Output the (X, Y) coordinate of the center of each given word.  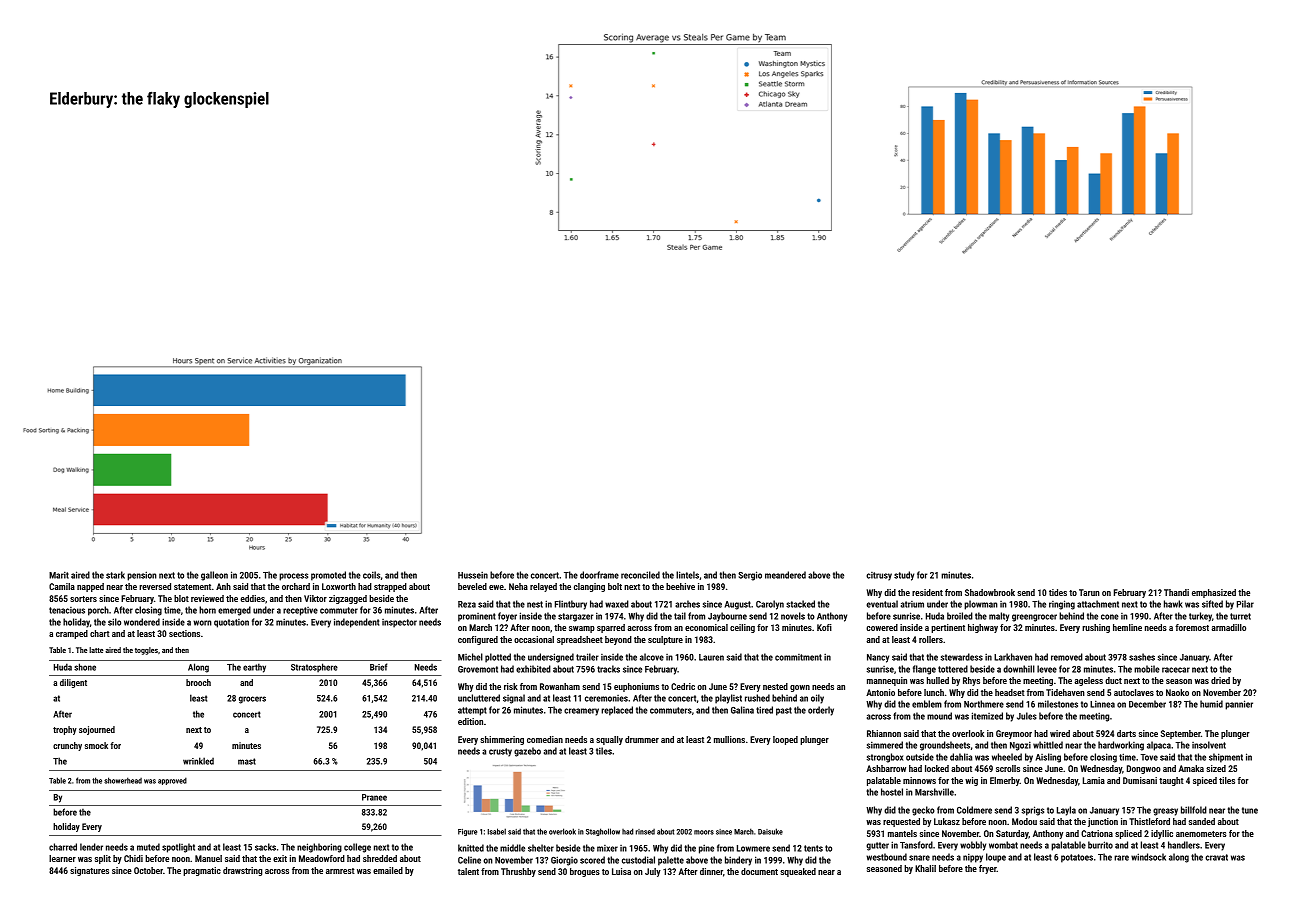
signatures (89, 871)
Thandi (1176, 592)
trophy (65, 730)
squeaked (798, 872)
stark (115, 575)
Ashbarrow (886, 768)
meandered (785, 575)
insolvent (1209, 745)
